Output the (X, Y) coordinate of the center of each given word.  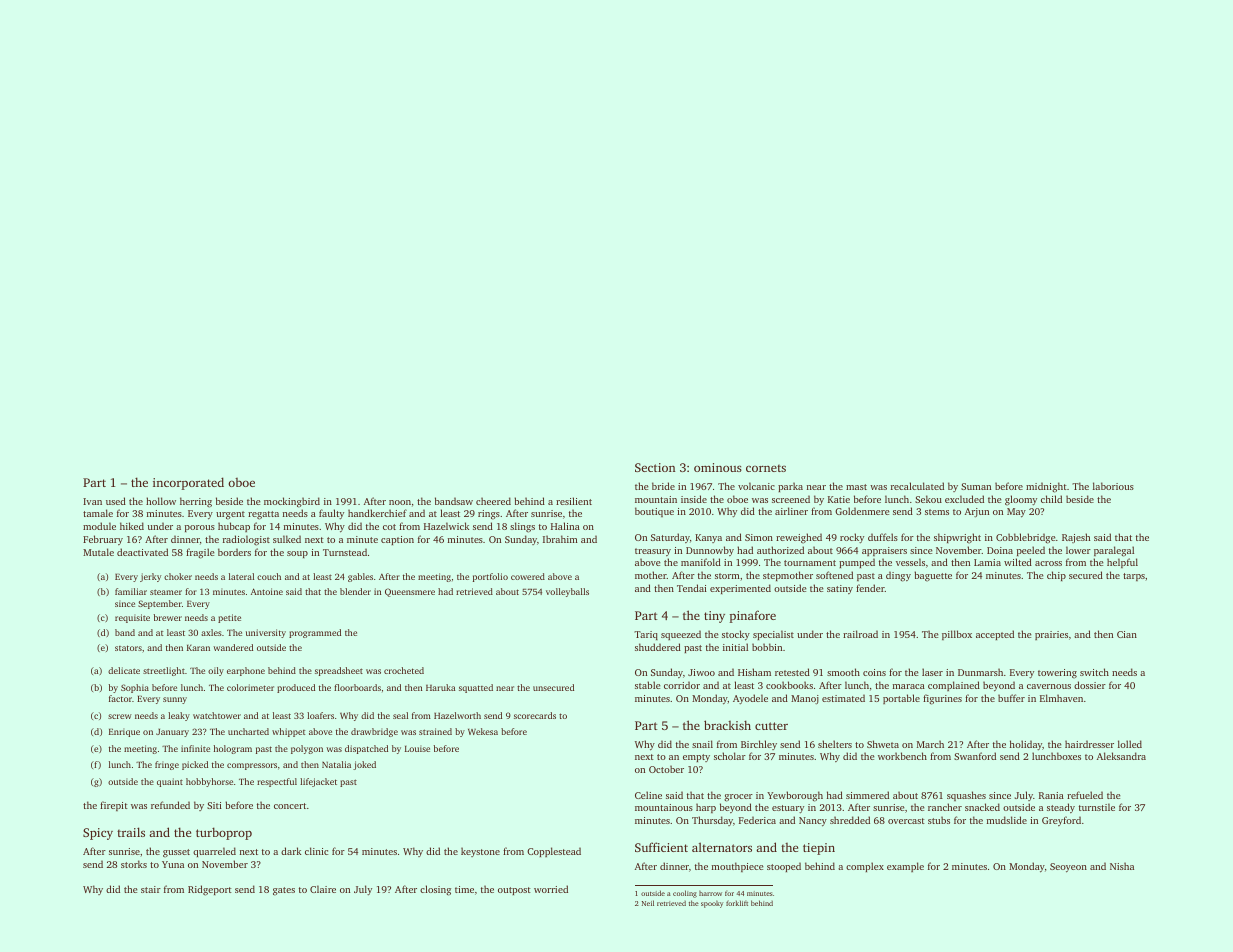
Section (655, 467)
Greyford (1061, 821)
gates (284, 891)
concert (290, 806)
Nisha (1122, 866)
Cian (1127, 634)
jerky (150, 577)
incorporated (188, 483)
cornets (766, 468)
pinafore (752, 616)
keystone (480, 852)
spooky (712, 904)
